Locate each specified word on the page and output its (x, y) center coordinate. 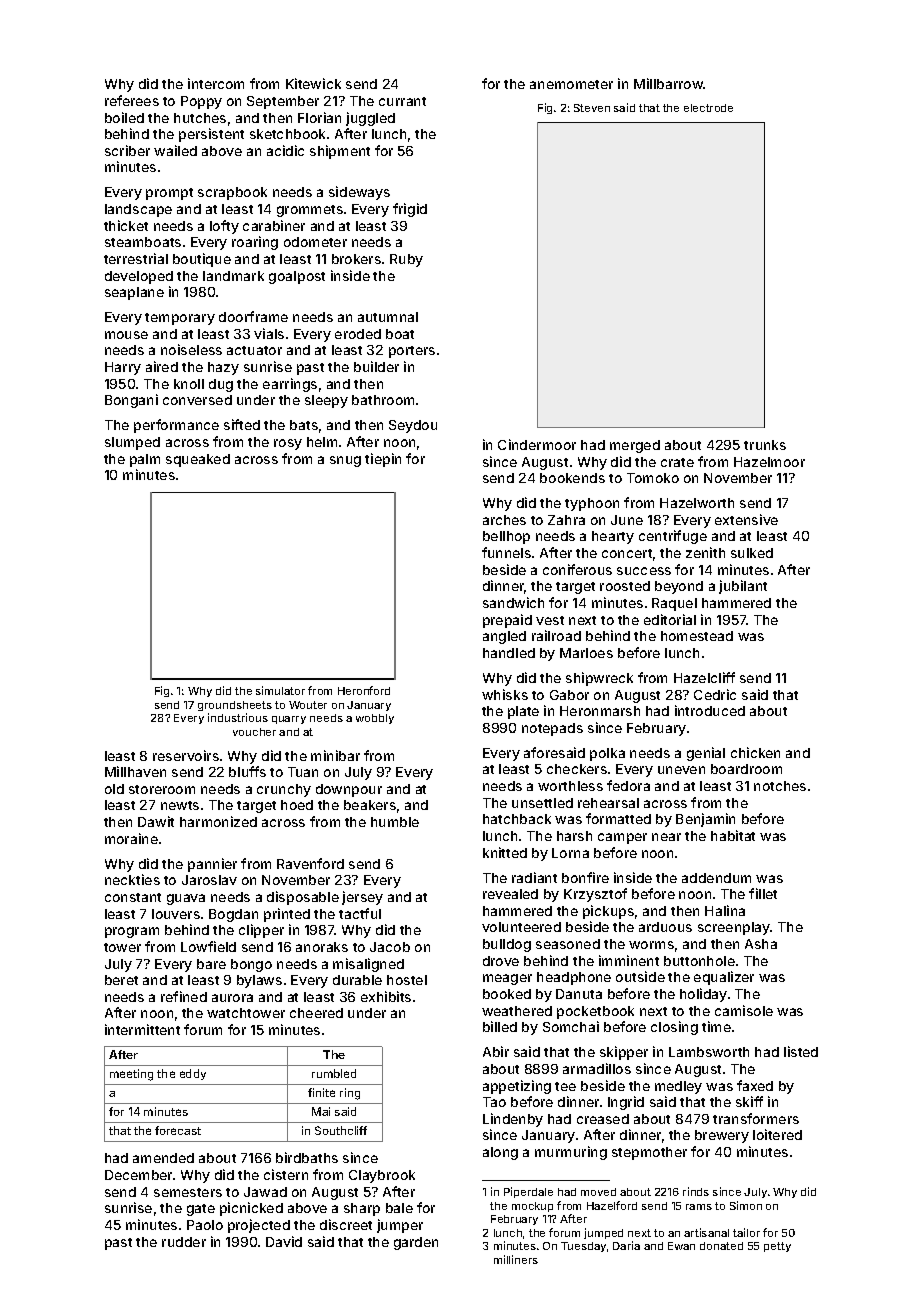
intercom (216, 83)
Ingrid (626, 1103)
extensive (746, 519)
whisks (505, 694)
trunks (765, 445)
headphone (574, 978)
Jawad (265, 1192)
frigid (410, 210)
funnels (506, 552)
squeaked (198, 460)
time (716, 1026)
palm (145, 460)
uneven (681, 770)
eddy (193, 1074)
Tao (494, 1102)
